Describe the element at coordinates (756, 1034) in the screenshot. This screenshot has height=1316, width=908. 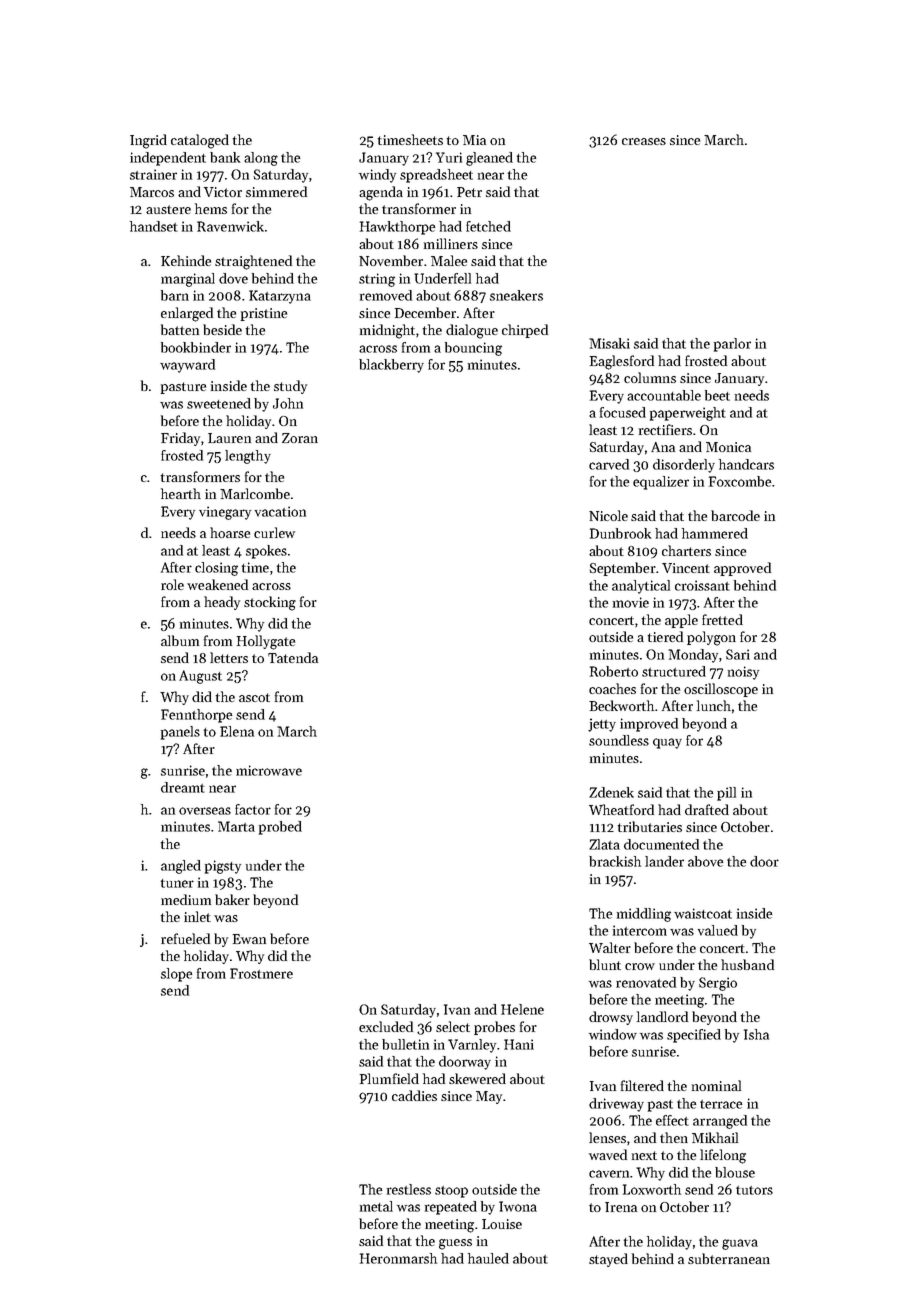
I see `Isha` at that location.
